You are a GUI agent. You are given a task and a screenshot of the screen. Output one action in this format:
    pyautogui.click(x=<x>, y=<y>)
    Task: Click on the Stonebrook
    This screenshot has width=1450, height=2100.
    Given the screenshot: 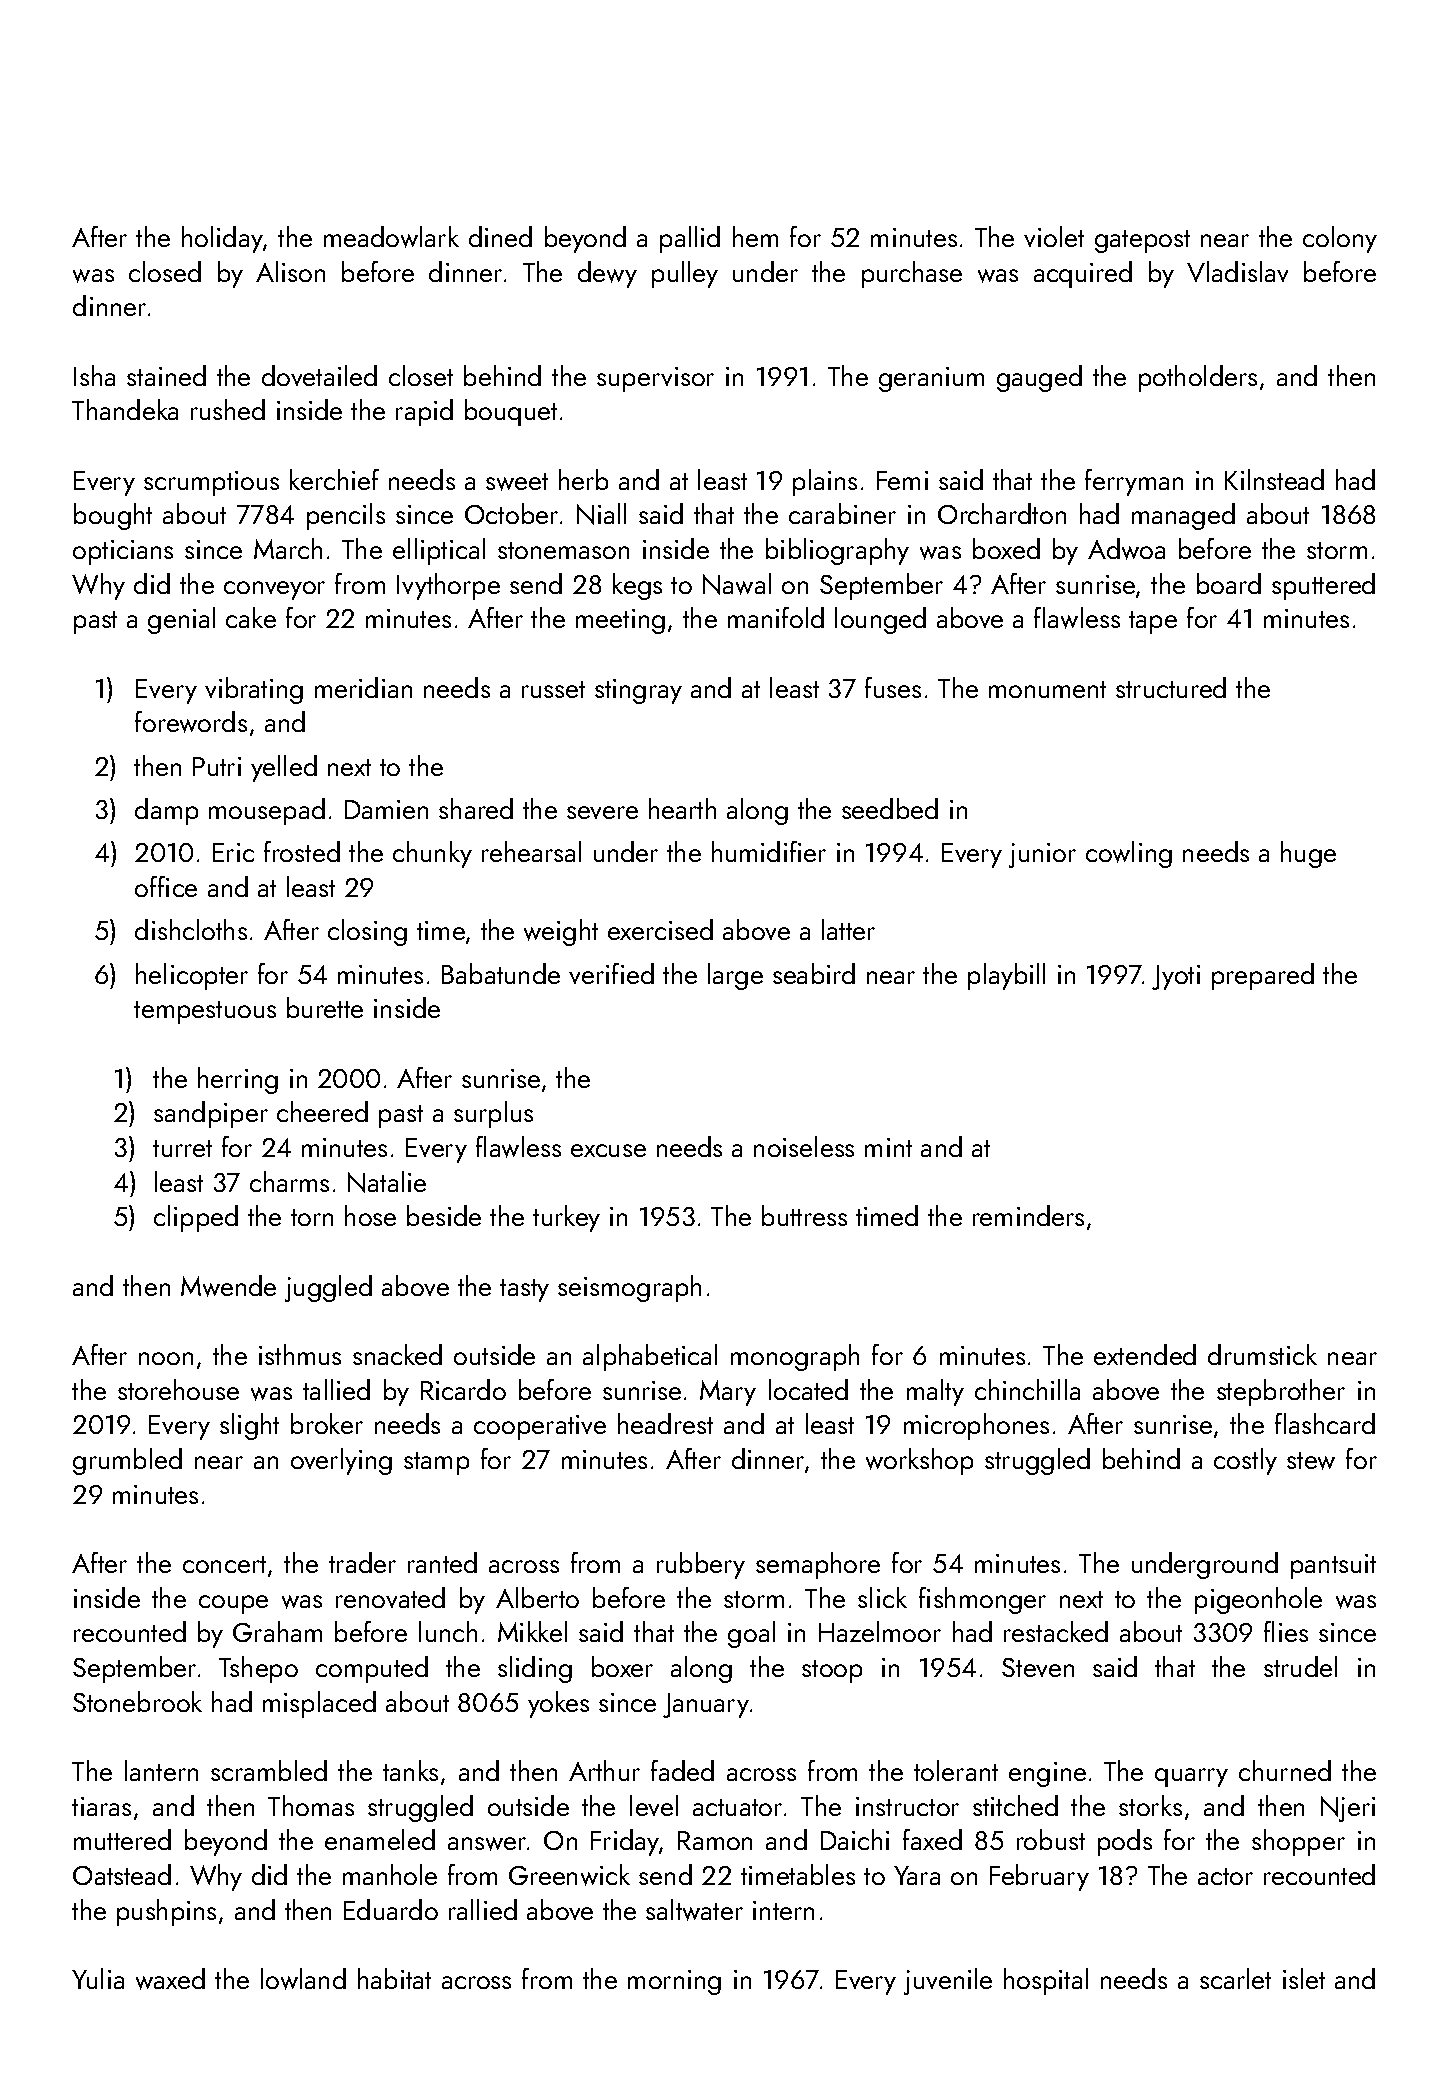 What is the action you would take?
    pyautogui.click(x=137, y=1701)
